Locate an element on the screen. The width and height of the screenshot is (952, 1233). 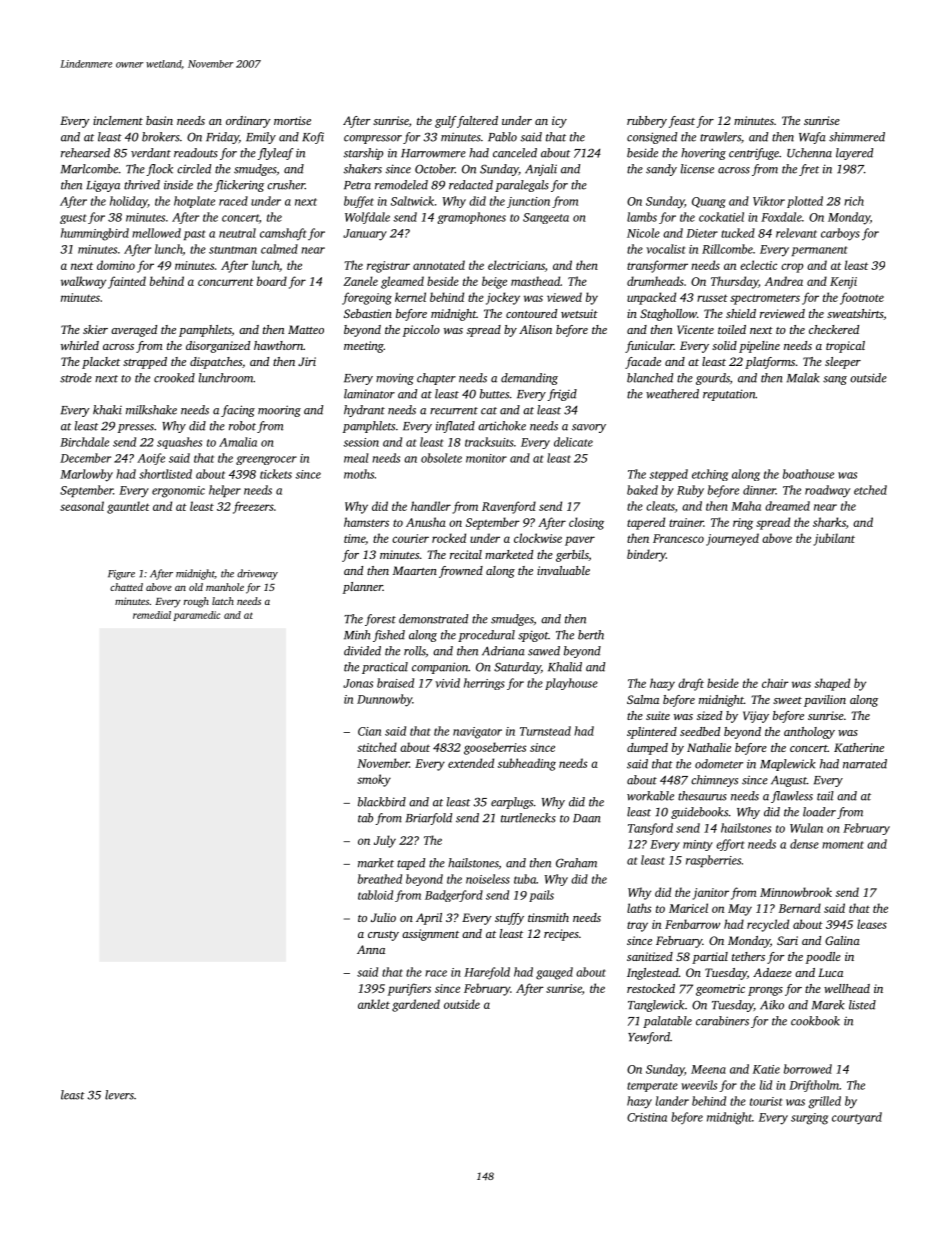
anklet is located at coordinates (374, 1004).
